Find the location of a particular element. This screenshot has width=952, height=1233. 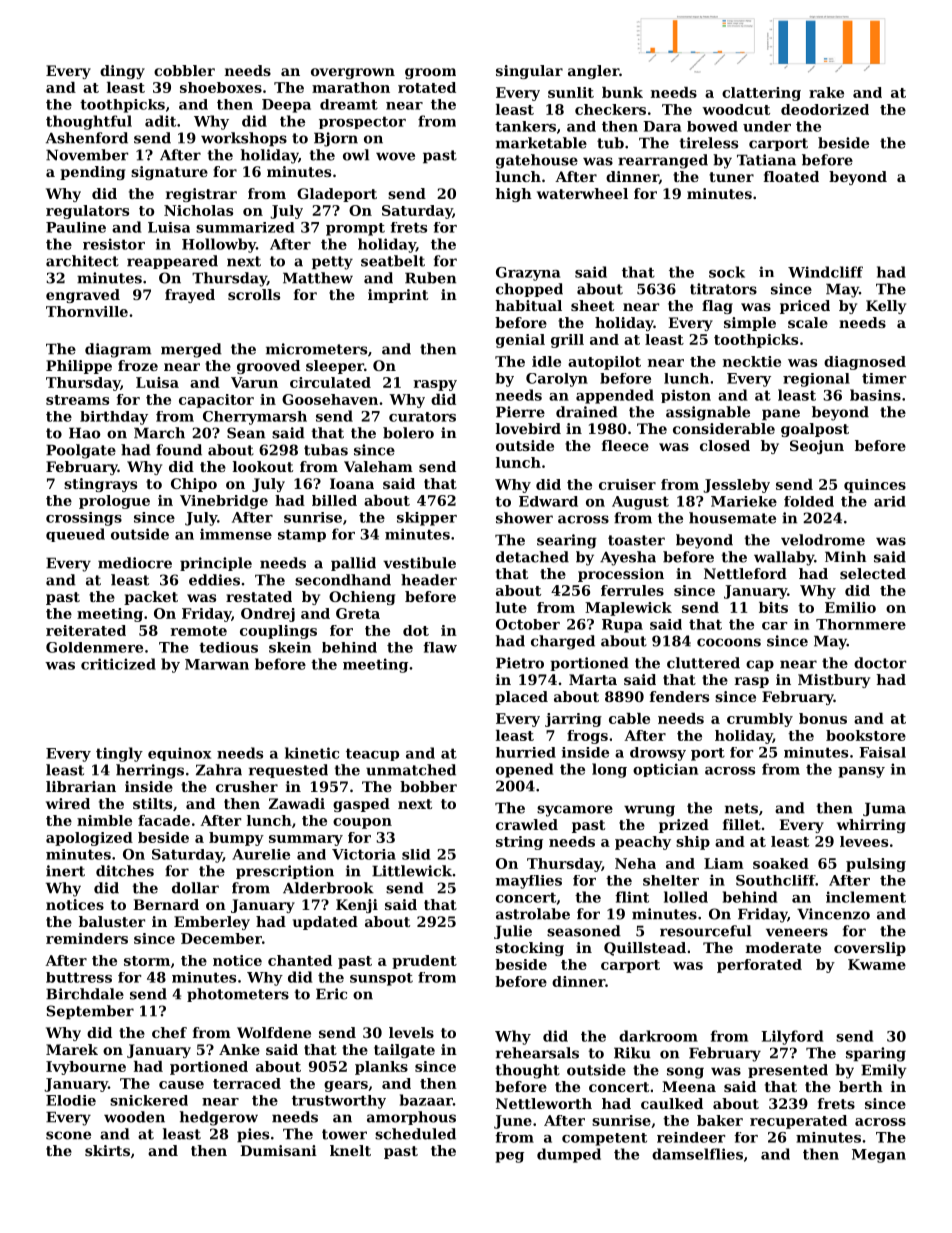

selected is located at coordinates (873, 573).
